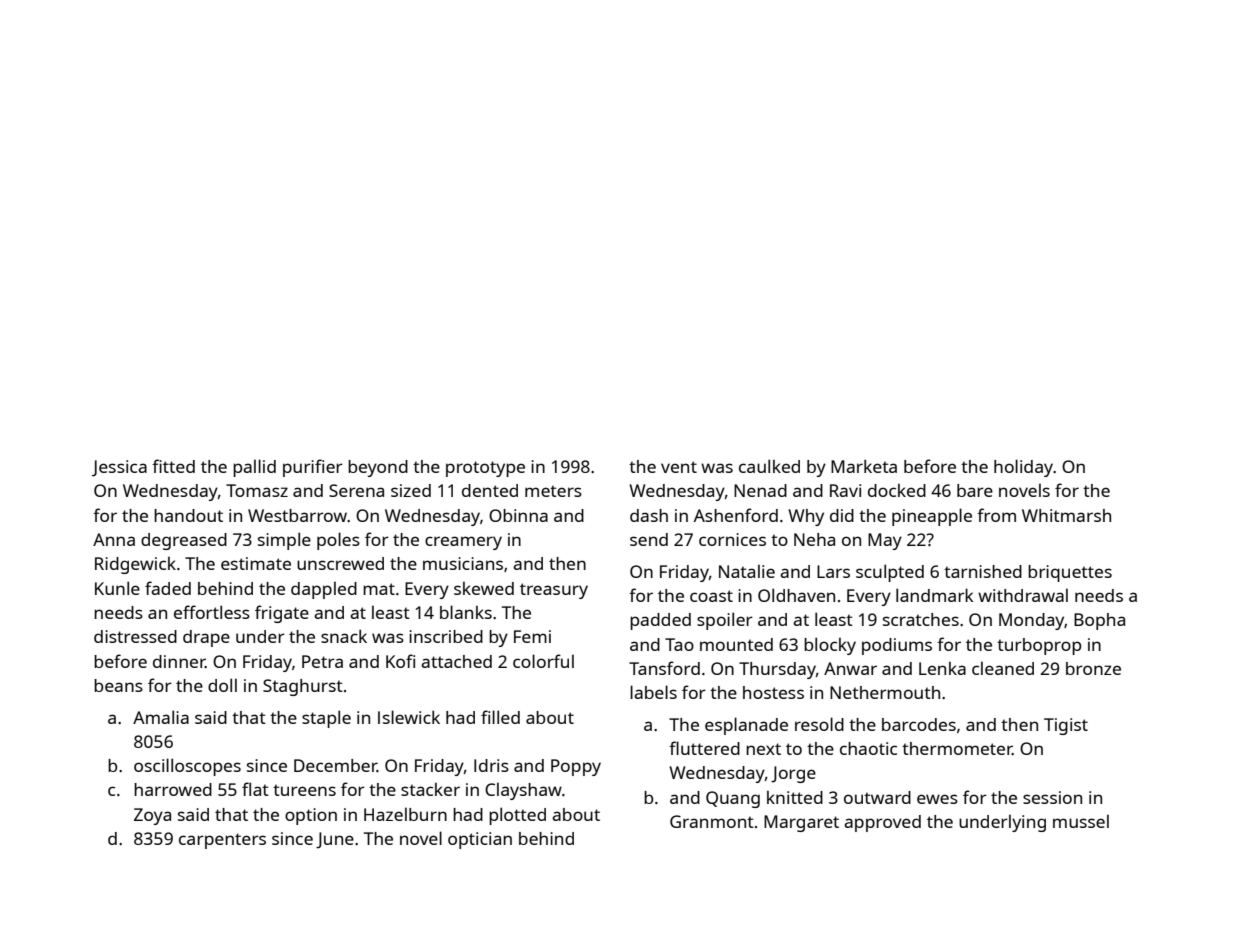 This document has width=1233, height=952. I want to click on did, so click(842, 515).
